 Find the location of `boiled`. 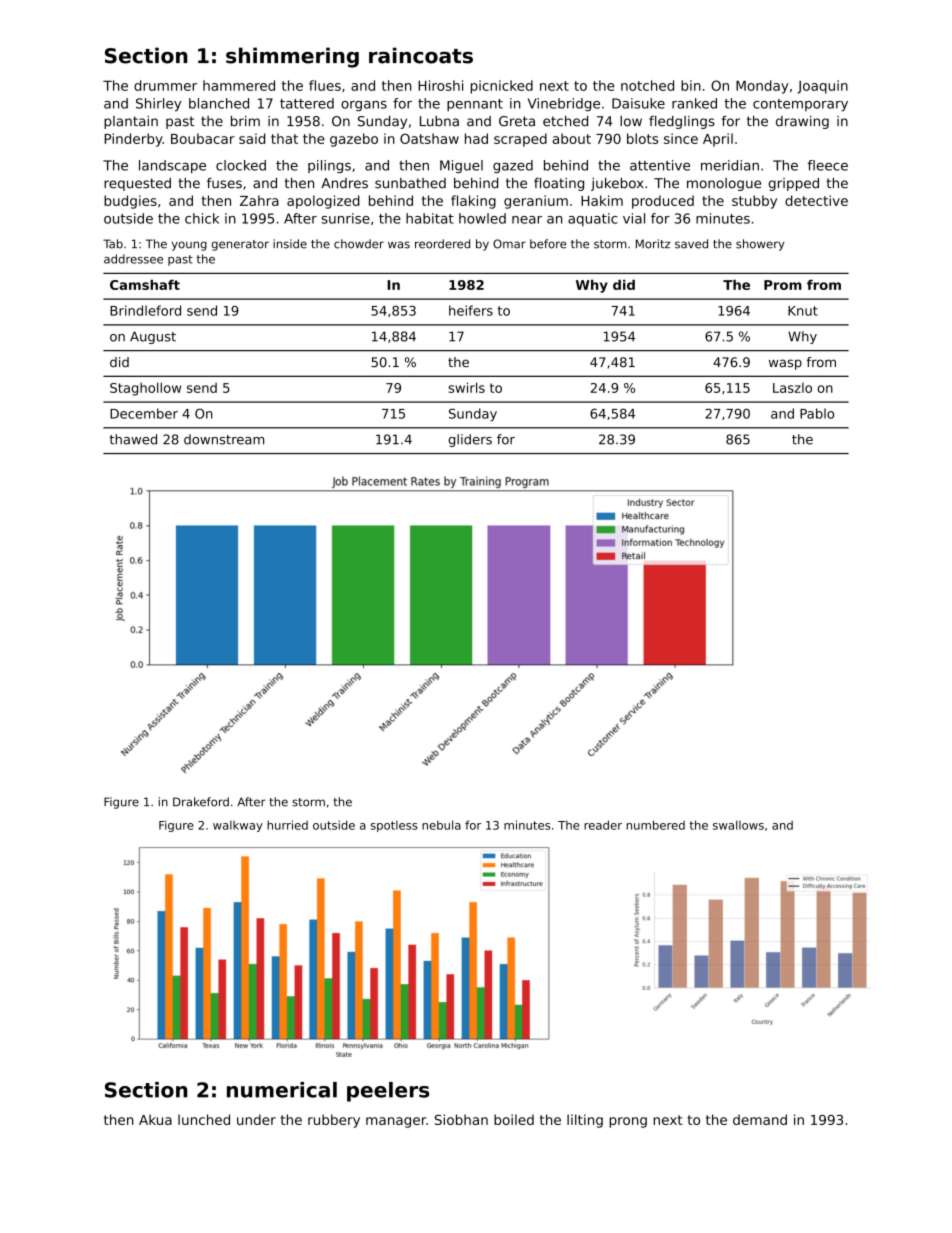

boiled is located at coordinates (514, 1119).
